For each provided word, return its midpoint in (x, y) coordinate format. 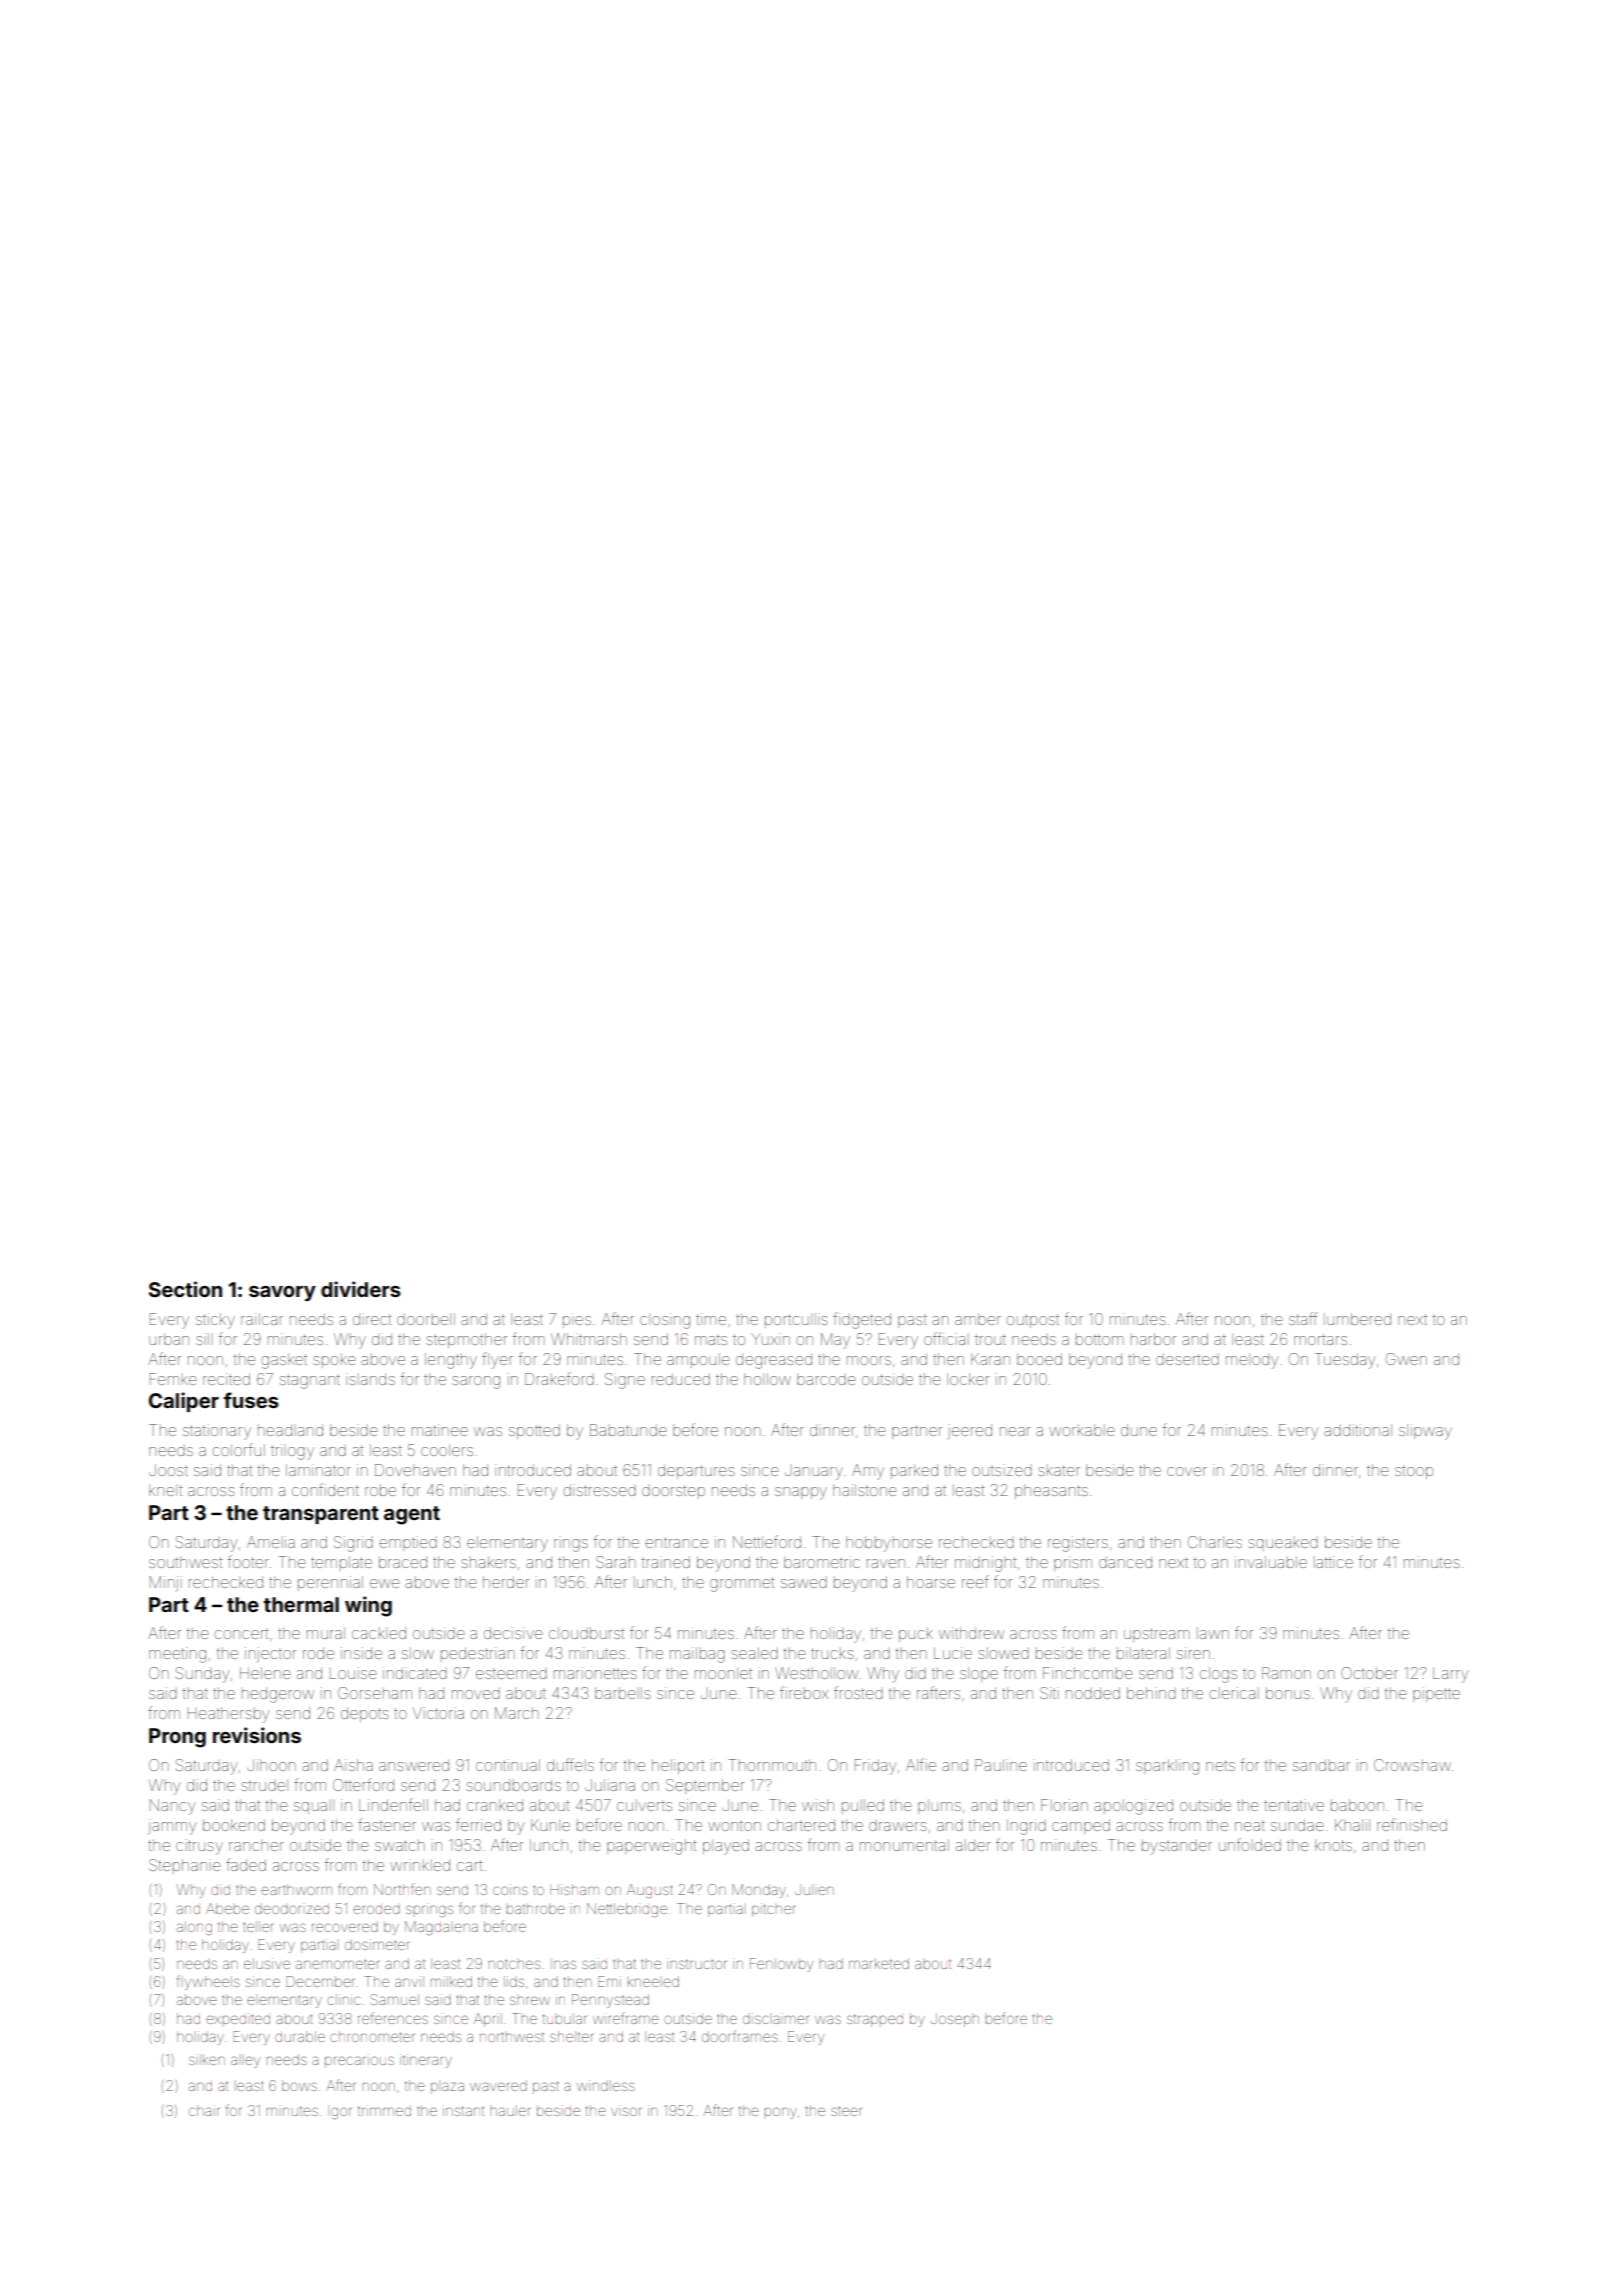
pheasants (1051, 1491)
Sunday (202, 1675)
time (711, 1319)
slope (979, 1674)
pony (780, 2113)
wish (818, 1805)
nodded (1093, 1693)
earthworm (296, 1889)
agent (412, 1515)
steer (846, 2111)
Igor (341, 2113)
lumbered (1359, 1319)
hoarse (931, 1582)
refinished (1412, 1824)
